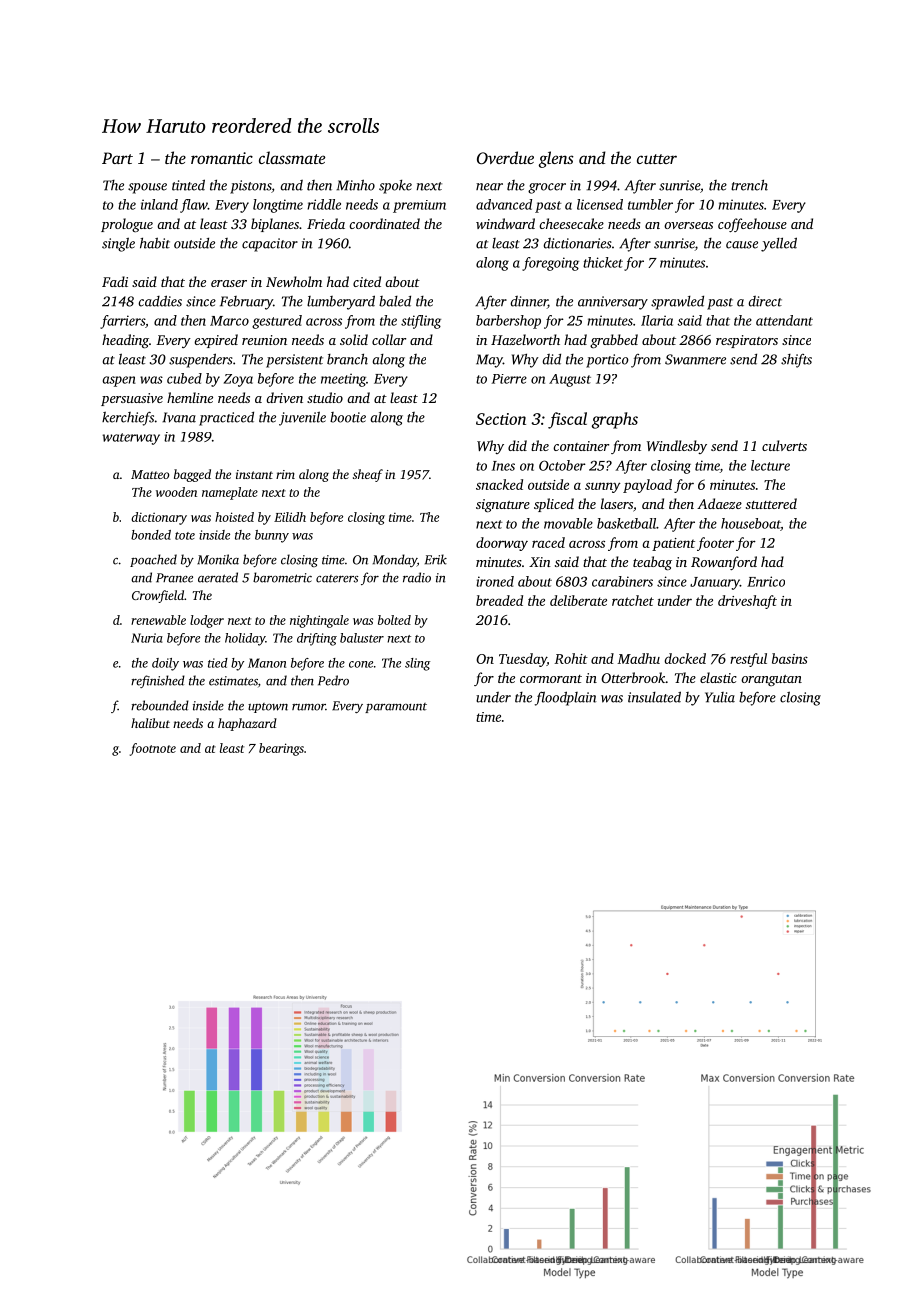  I want to click on carabiners, so click(622, 581).
